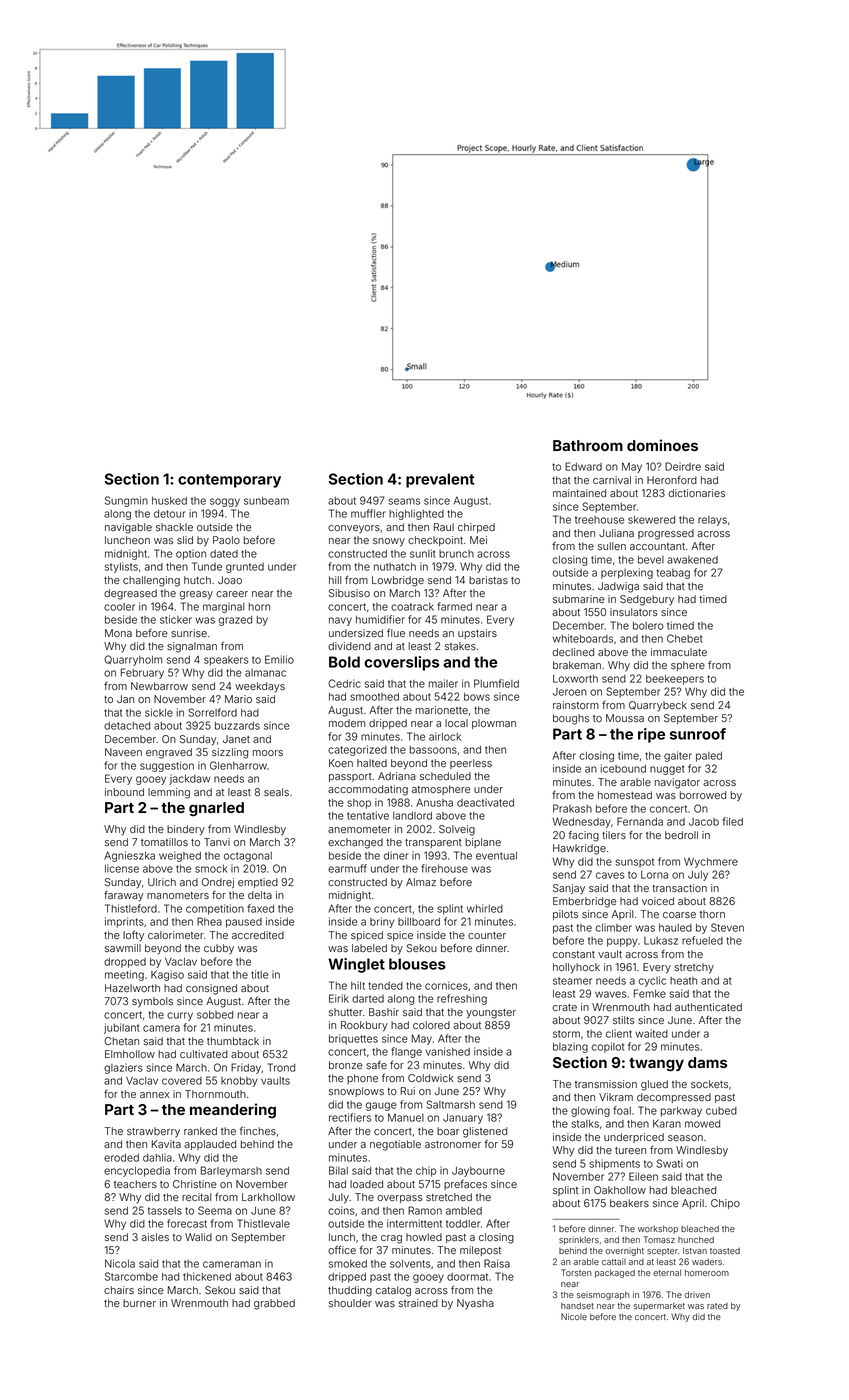  I want to click on bindery, so click(186, 830).
